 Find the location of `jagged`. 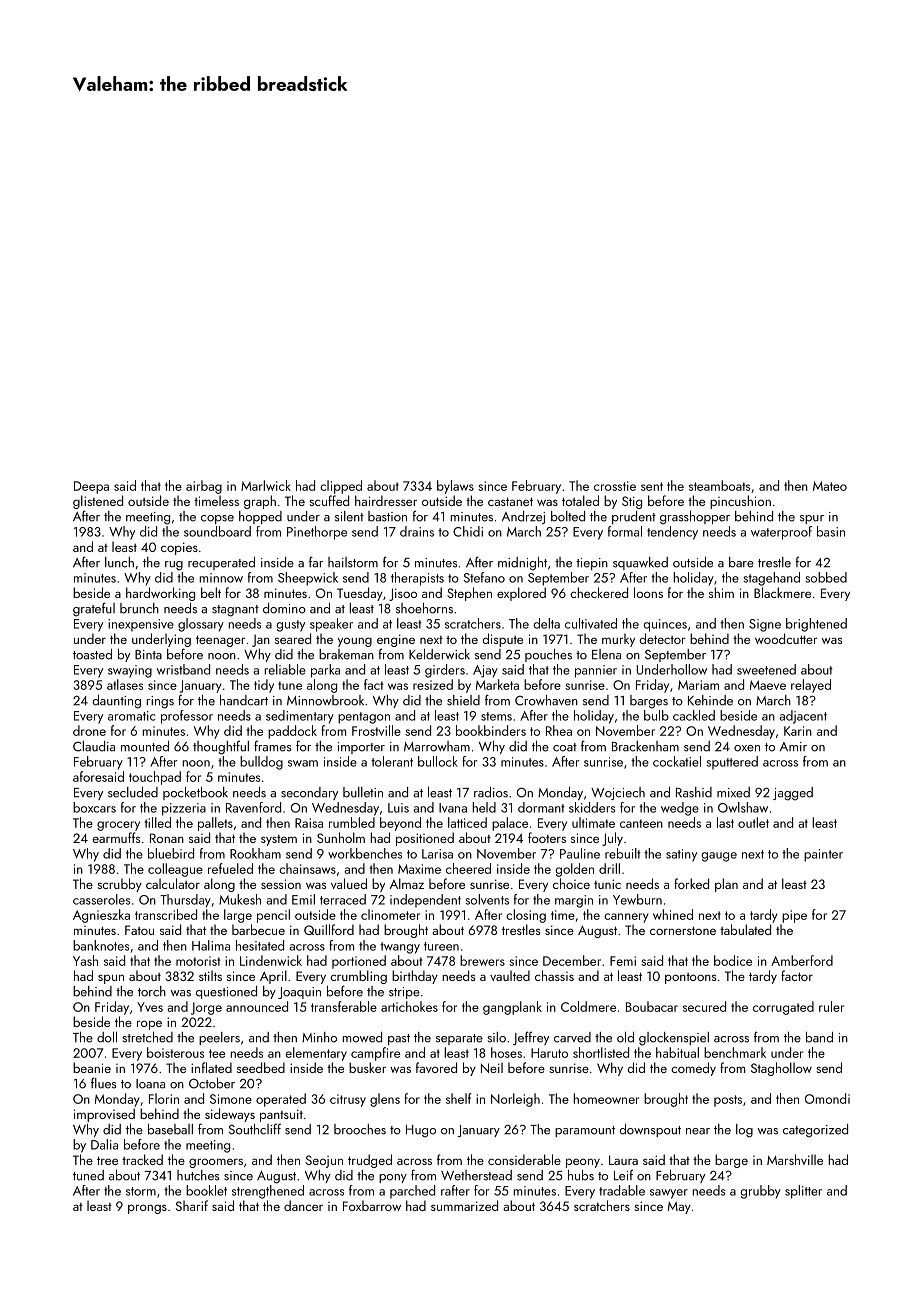

jagged is located at coordinates (793, 794).
